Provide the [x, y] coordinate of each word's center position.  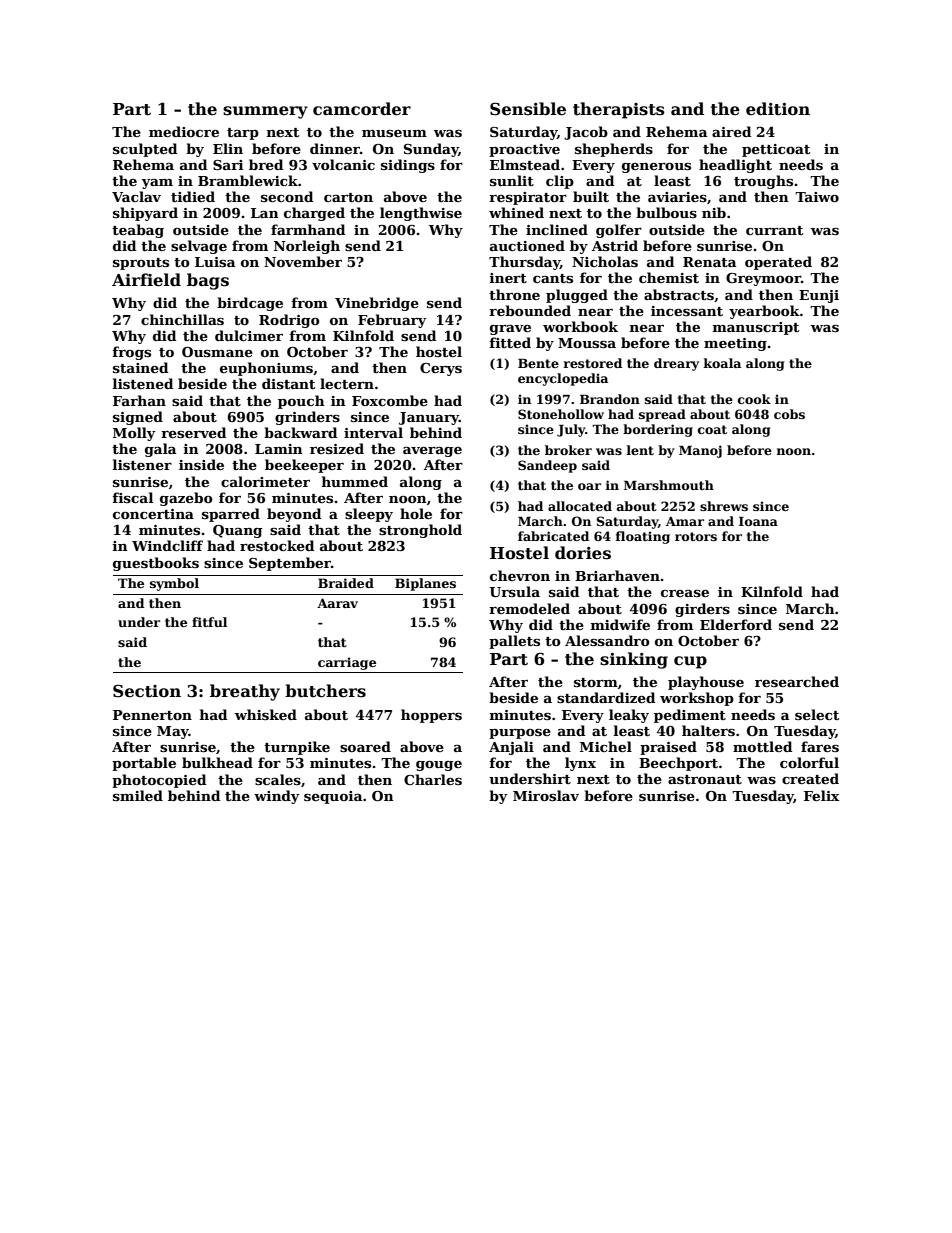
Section [147, 691]
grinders [307, 418]
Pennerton [152, 715]
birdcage [250, 304]
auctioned [527, 245]
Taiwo [817, 197]
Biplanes [425, 584]
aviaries [677, 197]
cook [754, 399]
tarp [243, 134]
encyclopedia [563, 379]
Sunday [431, 150]
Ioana [758, 521]
